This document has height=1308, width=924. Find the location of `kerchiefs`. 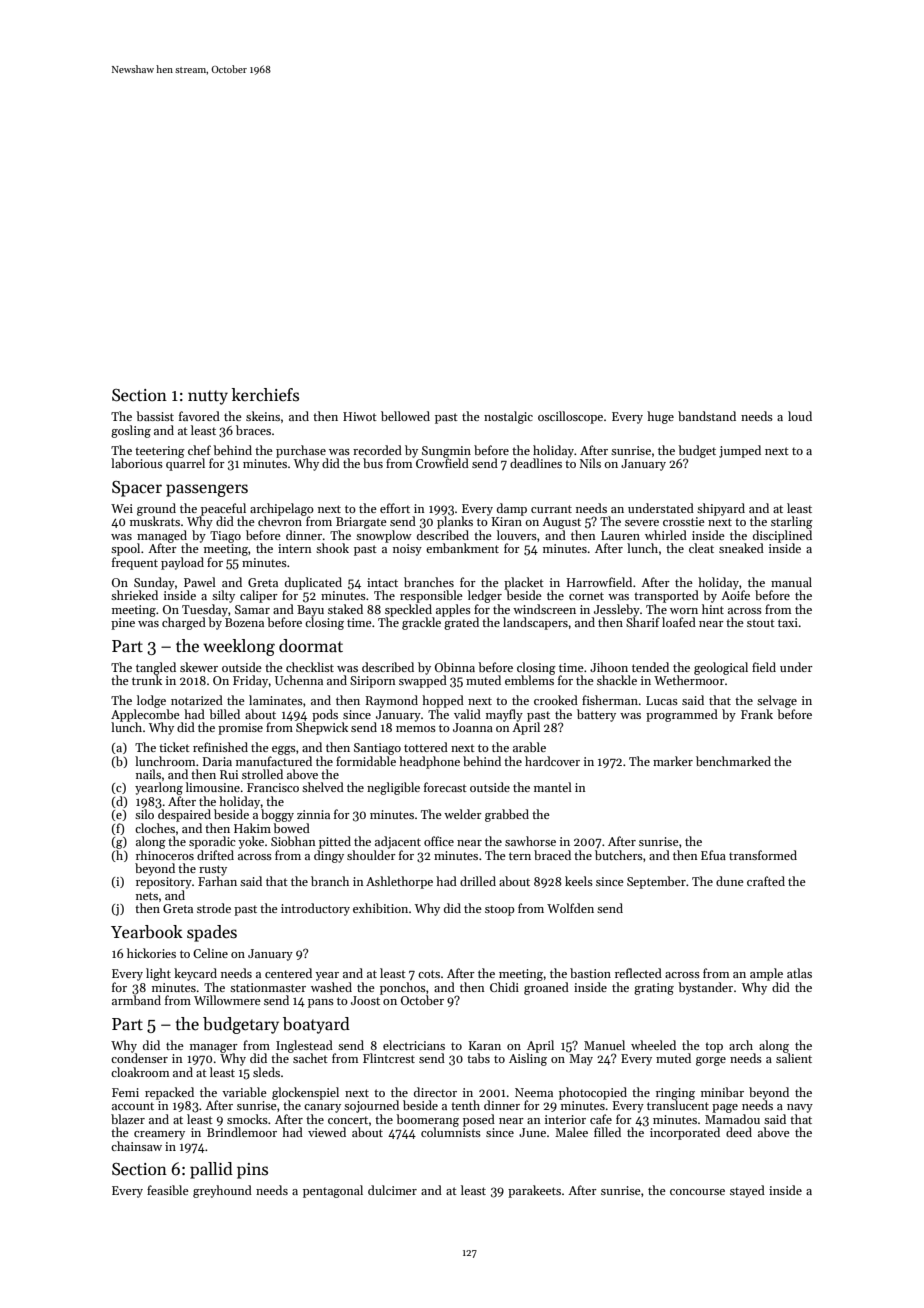

kerchiefs is located at coordinates (265, 395).
